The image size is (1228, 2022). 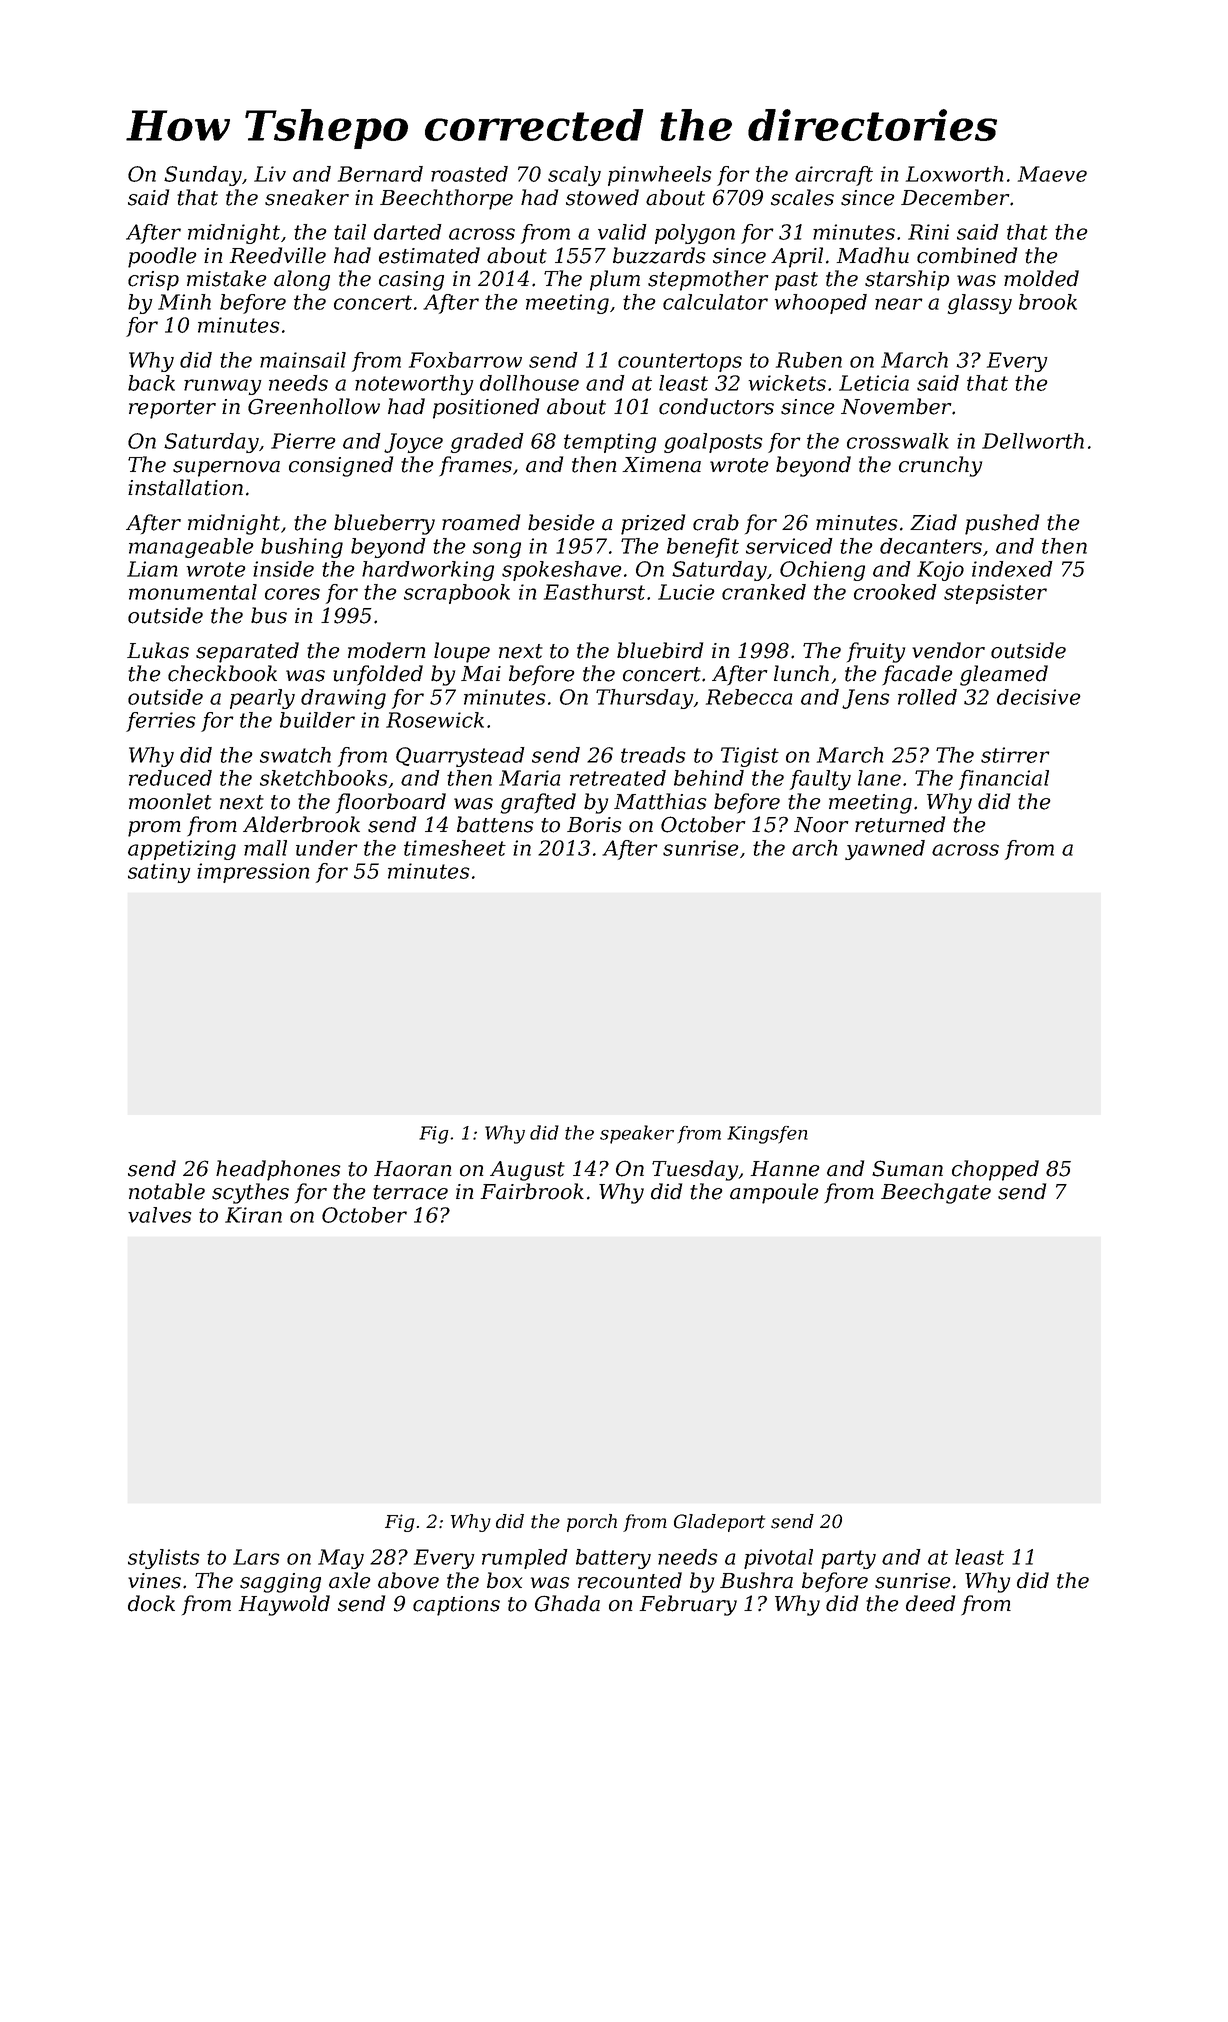 I want to click on beside, so click(x=561, y=522).
